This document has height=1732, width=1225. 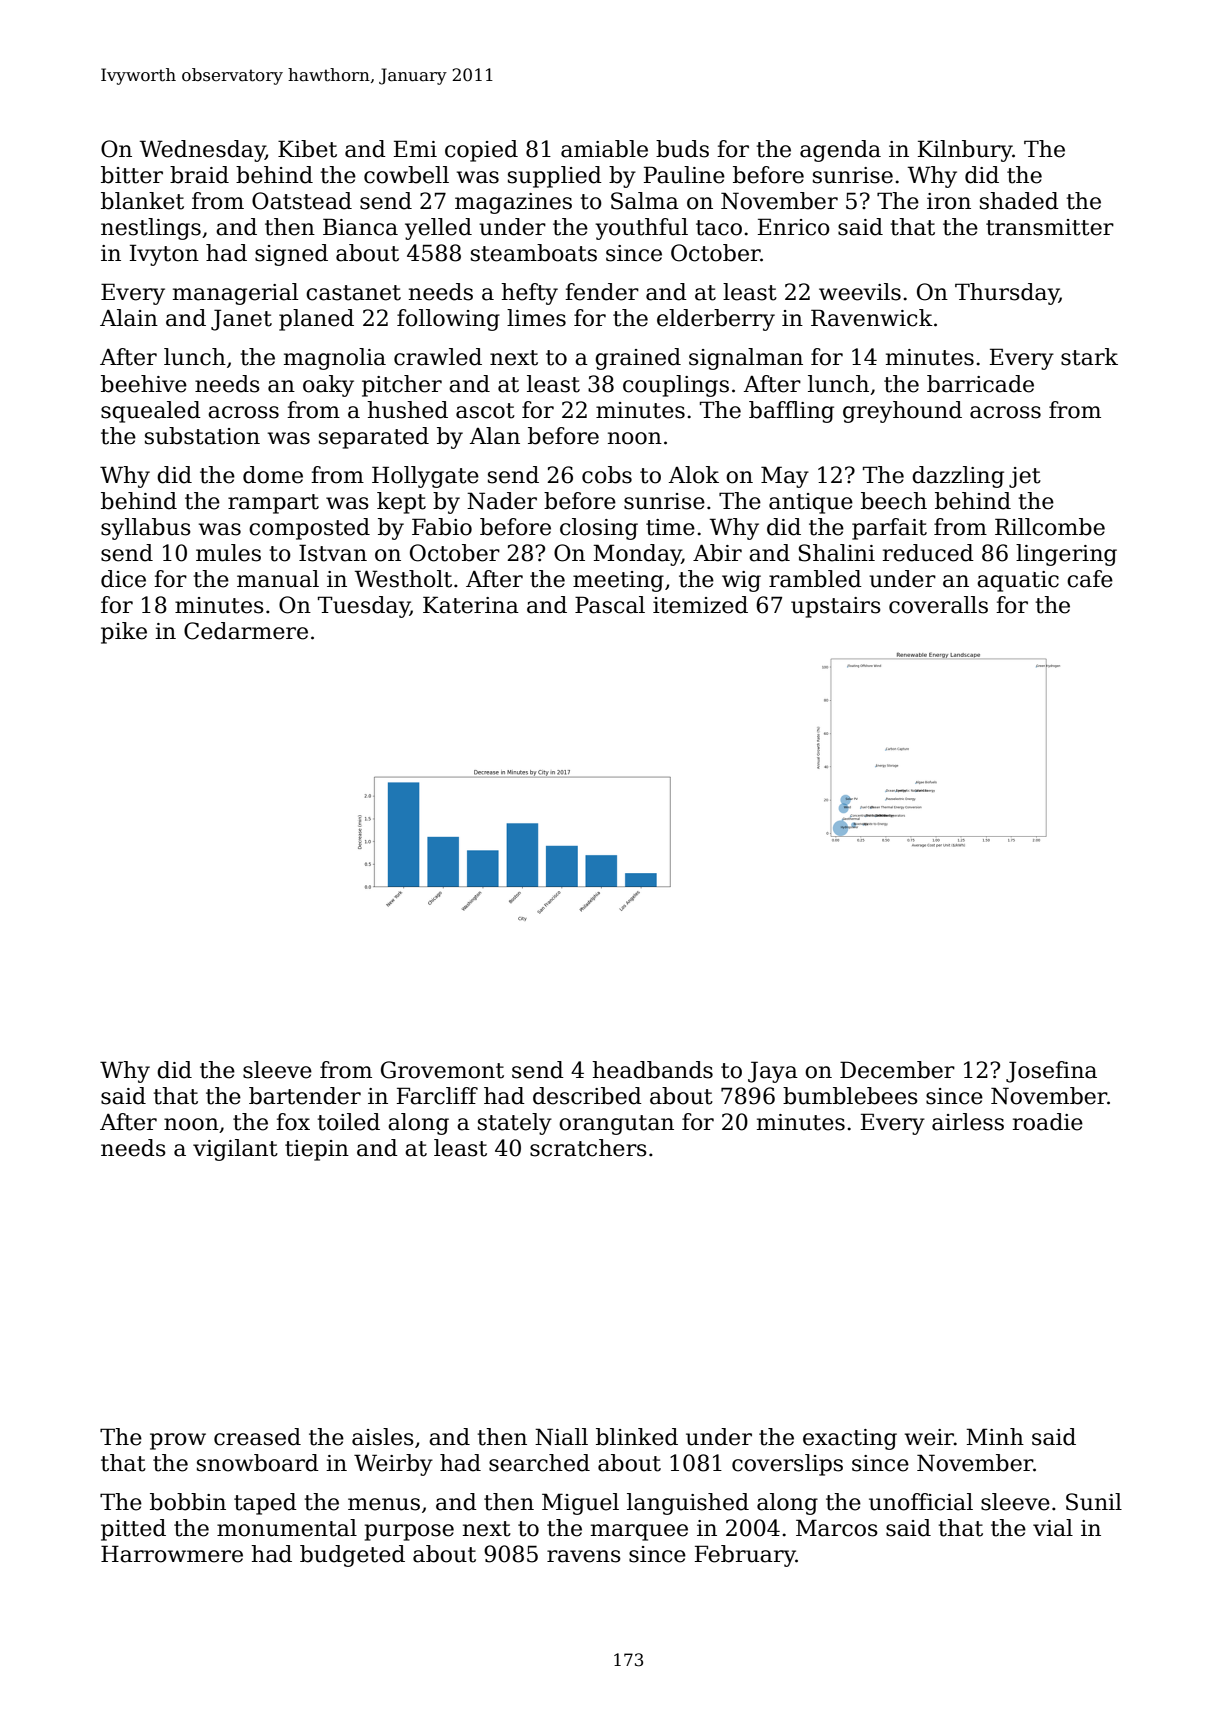 What do you see at coordinates (587, 1096) in the document?
I see `described` at bounding box center [587, 1096].
